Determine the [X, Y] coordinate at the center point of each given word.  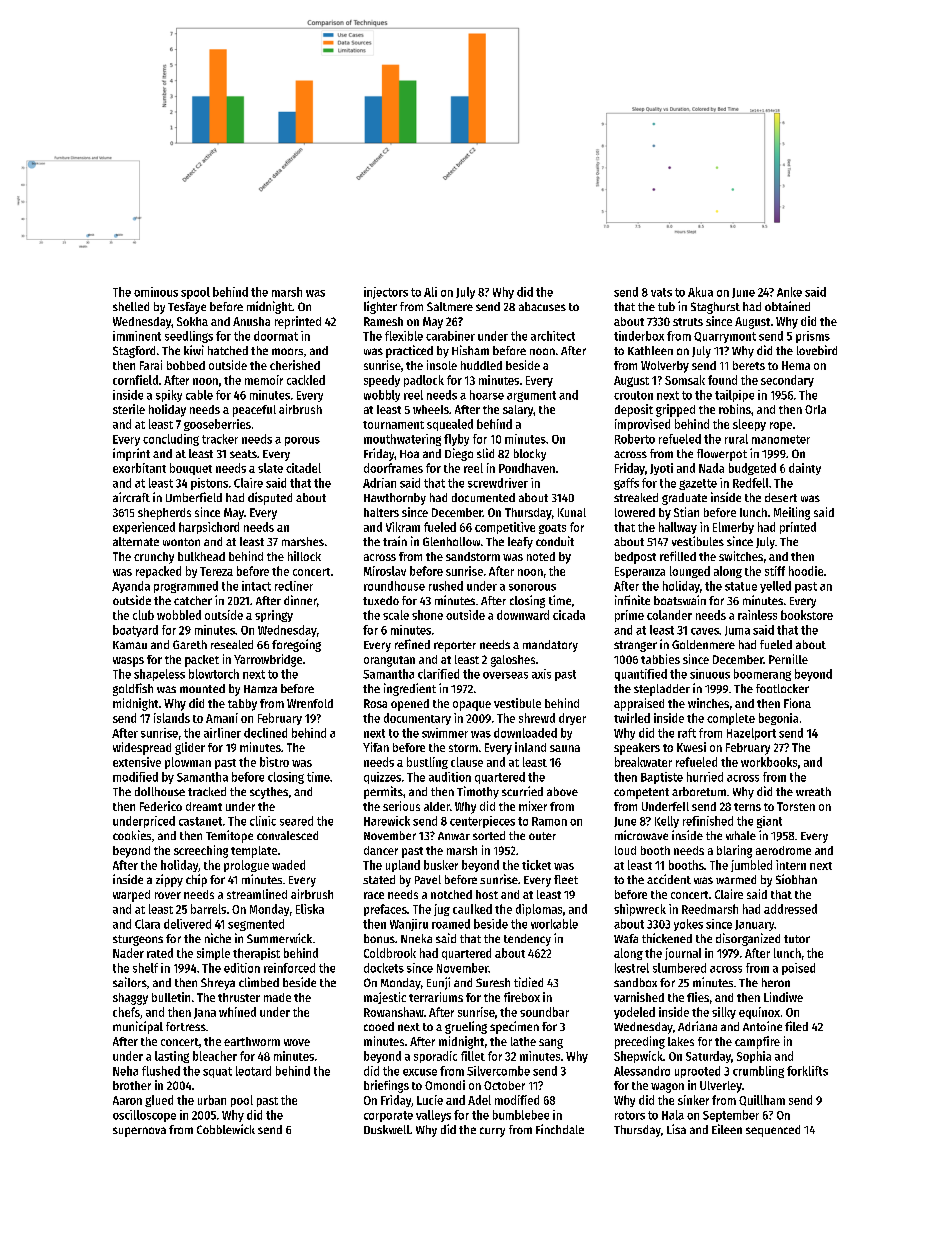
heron [776, 982]
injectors [386, 293]
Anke [789, 292]
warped [131, 896]
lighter [380, 307]
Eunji [438, 983]
